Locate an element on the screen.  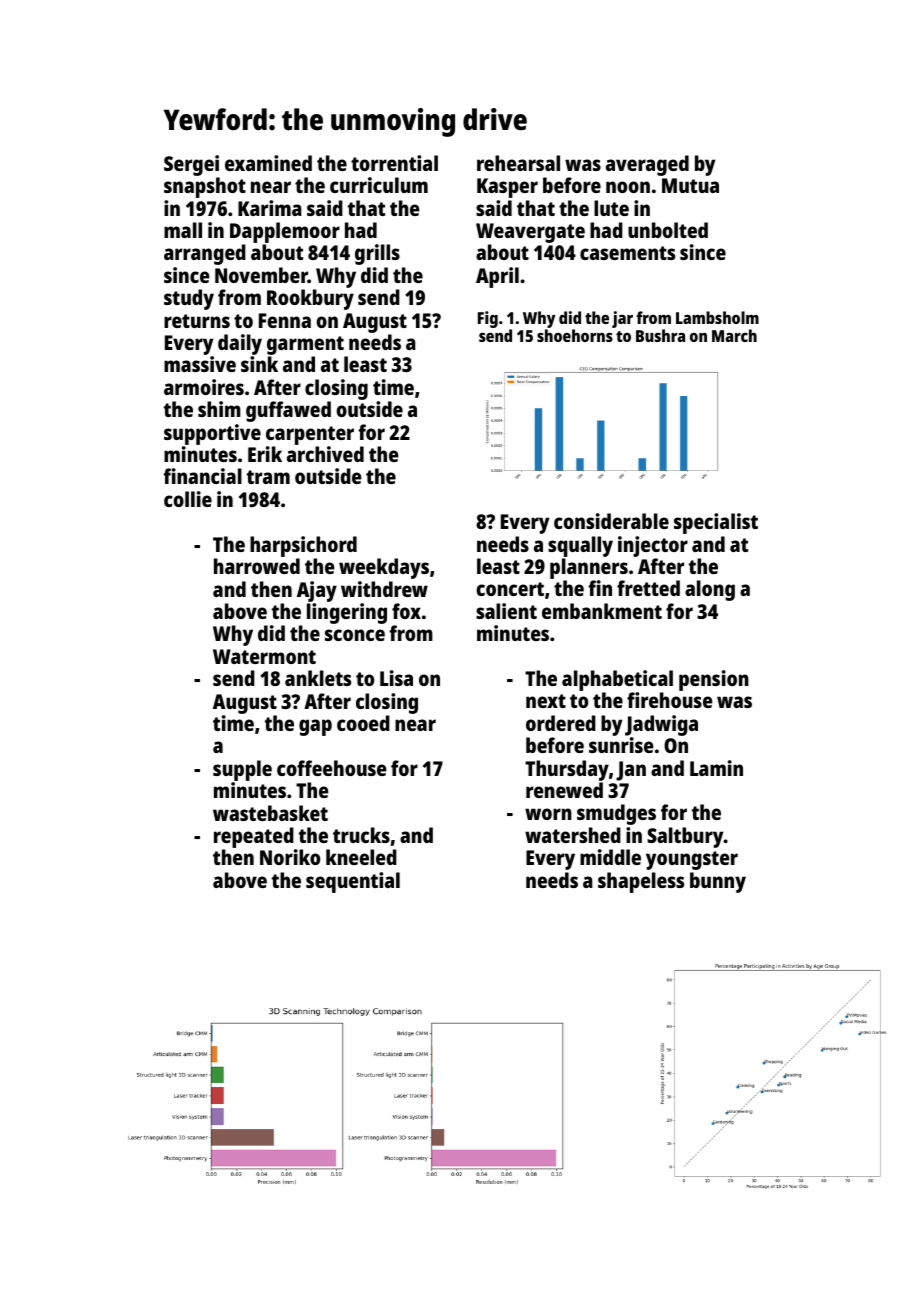
averaged is located at coordinates (647, 165).
